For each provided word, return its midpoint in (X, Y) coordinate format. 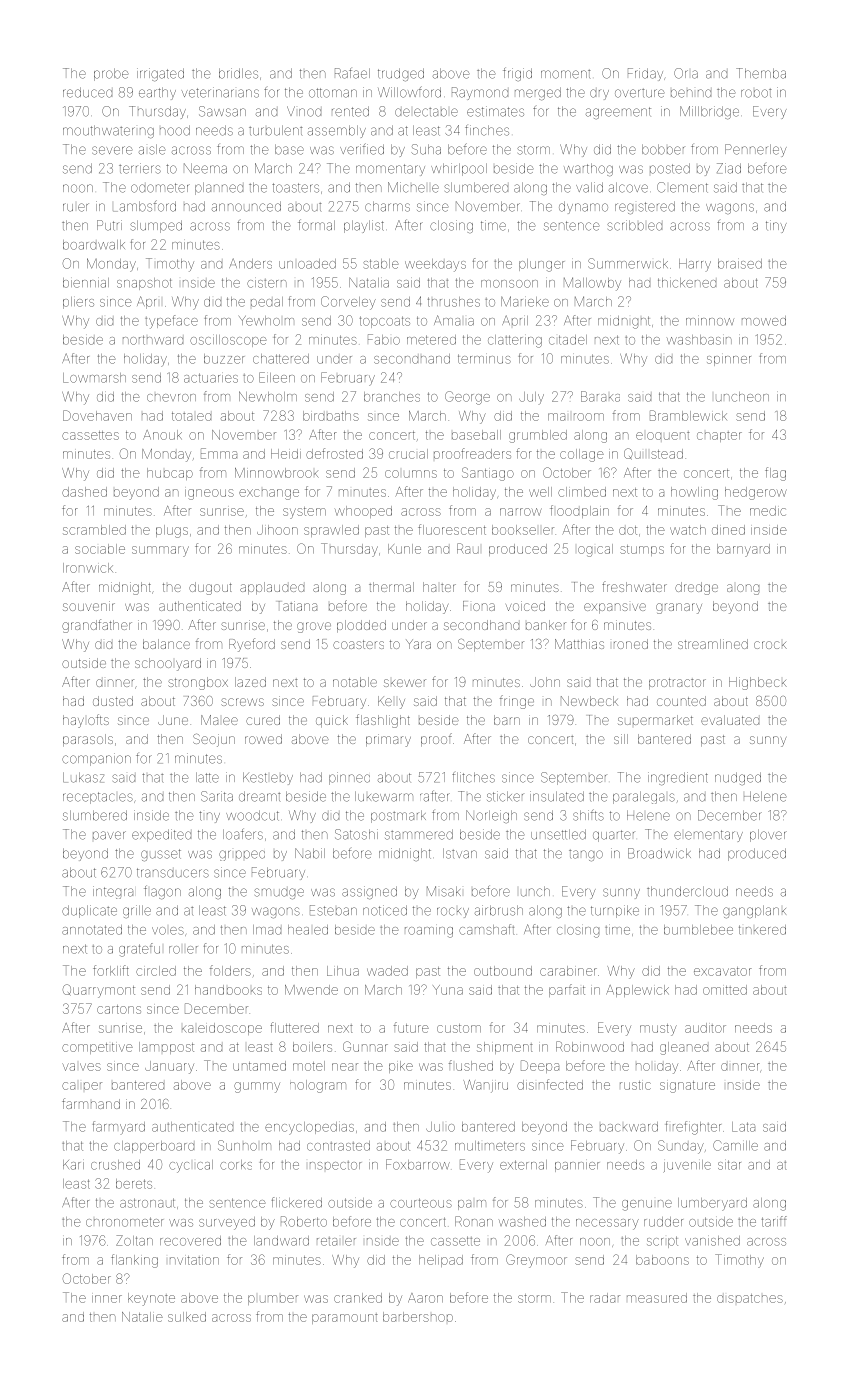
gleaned (684, 1048)
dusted (113, 701)
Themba (761, 73)
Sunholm (244, 1145)
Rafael (352, 73)
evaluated (730, 720)
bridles (238, 73)
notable (355, 682)
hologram (318, 1086)
